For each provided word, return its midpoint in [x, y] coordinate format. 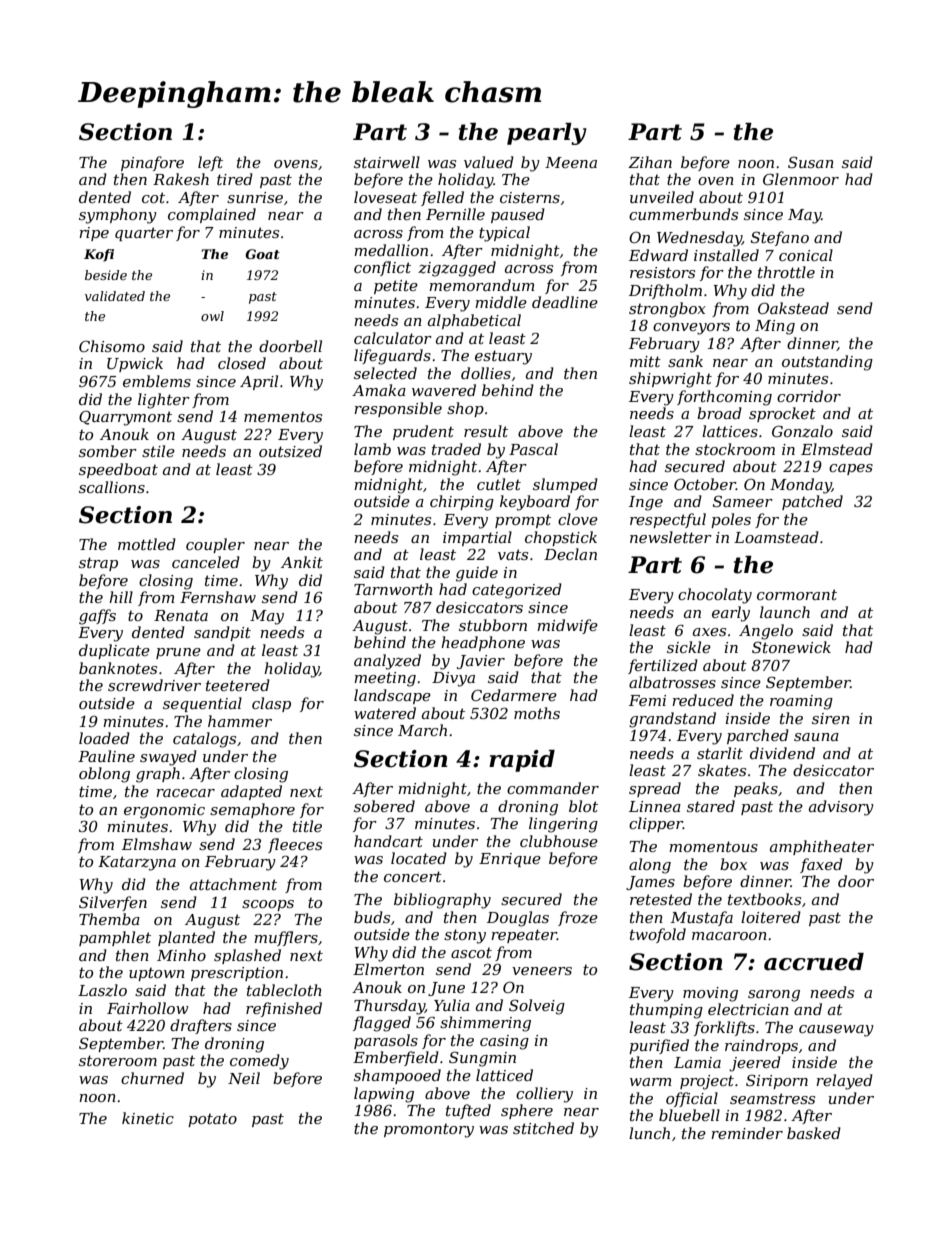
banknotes [118, 668]
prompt [523, 521]
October [705, 484]
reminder [747, 1133]
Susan [811, 162]
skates [722, 770]
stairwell [387, 162]
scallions [112, 487]
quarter [144, 234]
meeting [385, 679]
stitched [543, 1128]
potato [212, 1120]
